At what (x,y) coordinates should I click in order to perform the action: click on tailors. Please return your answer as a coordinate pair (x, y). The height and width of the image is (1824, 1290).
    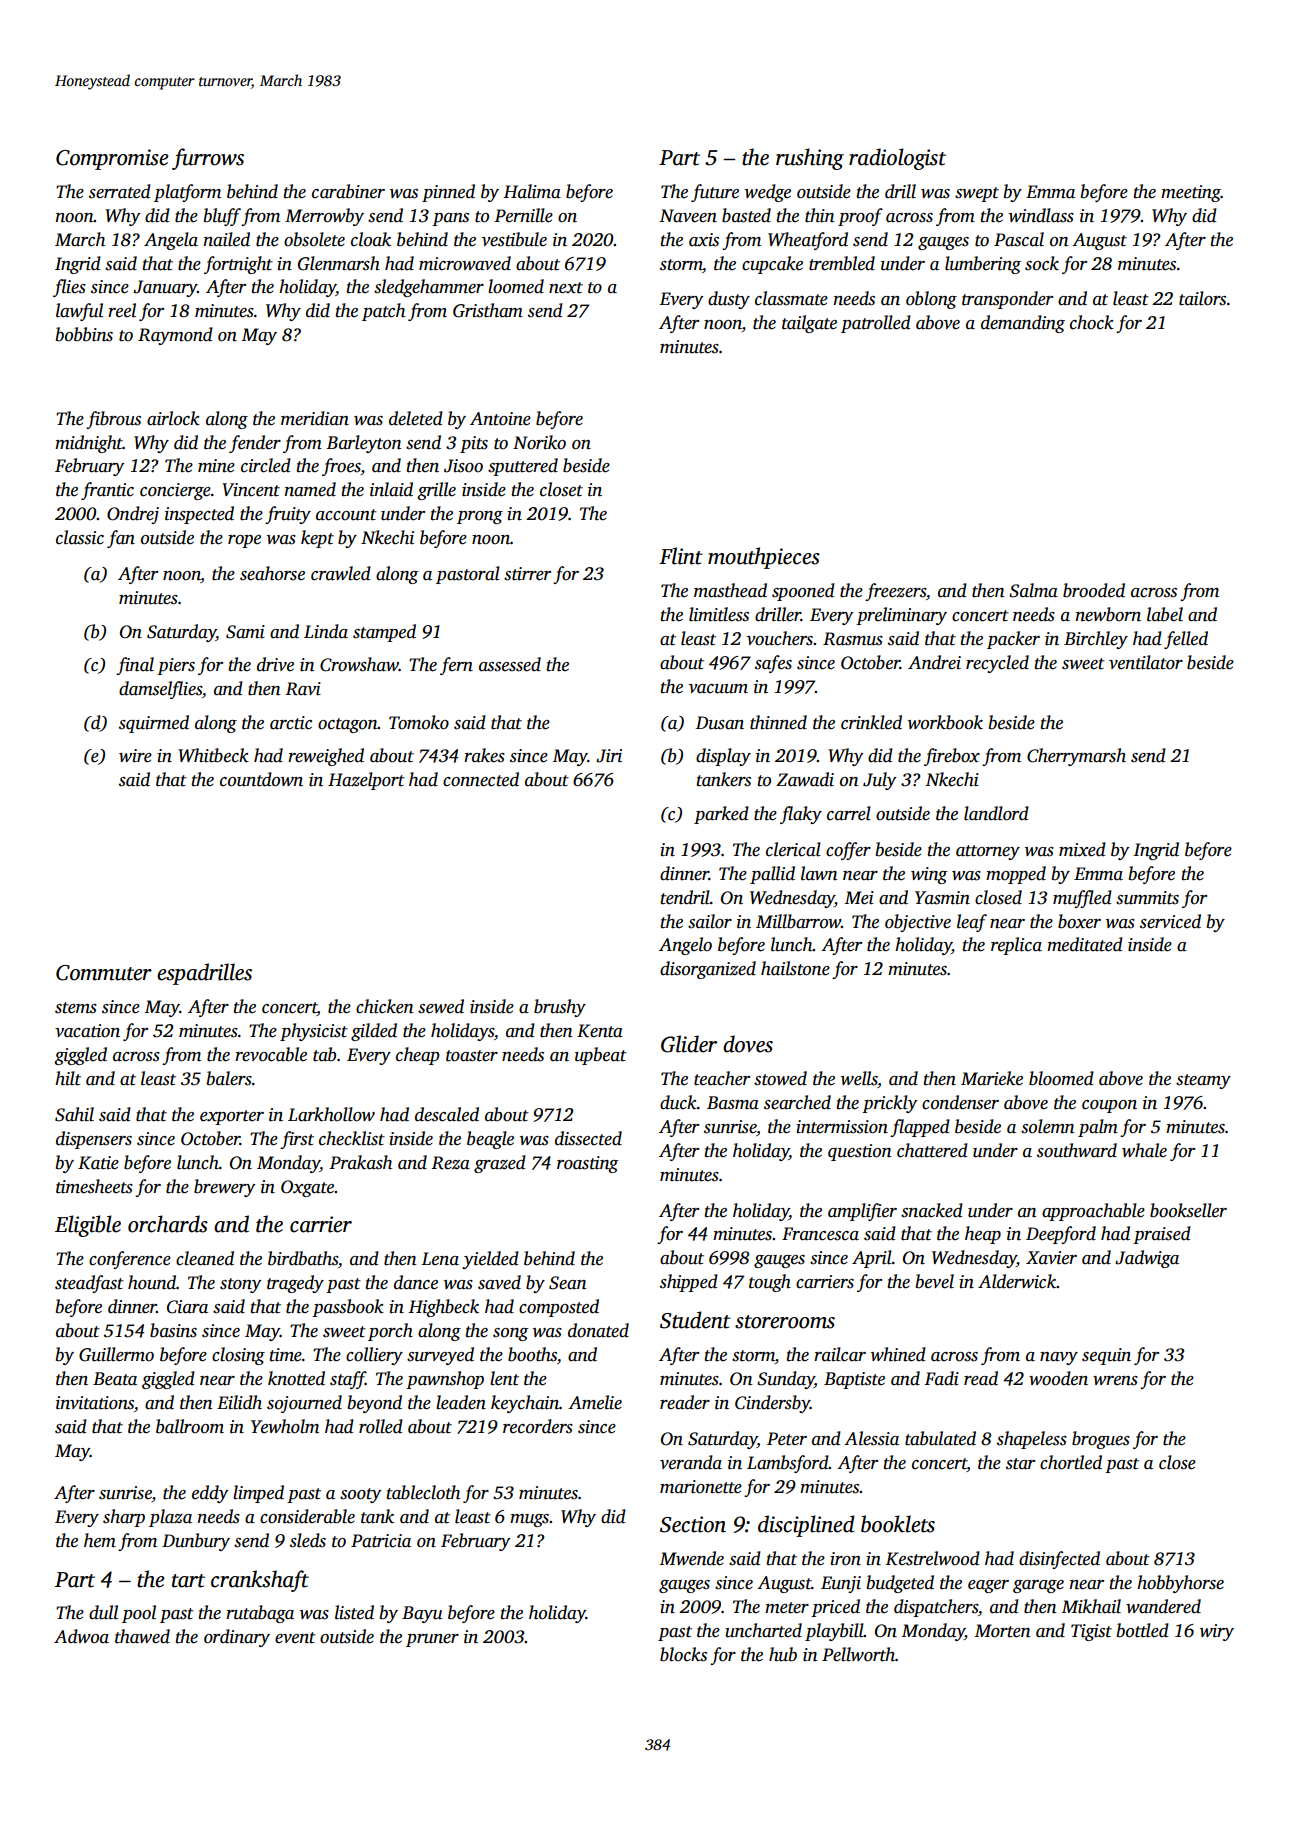
    Looking at the image, I should click on (1202, 298).
